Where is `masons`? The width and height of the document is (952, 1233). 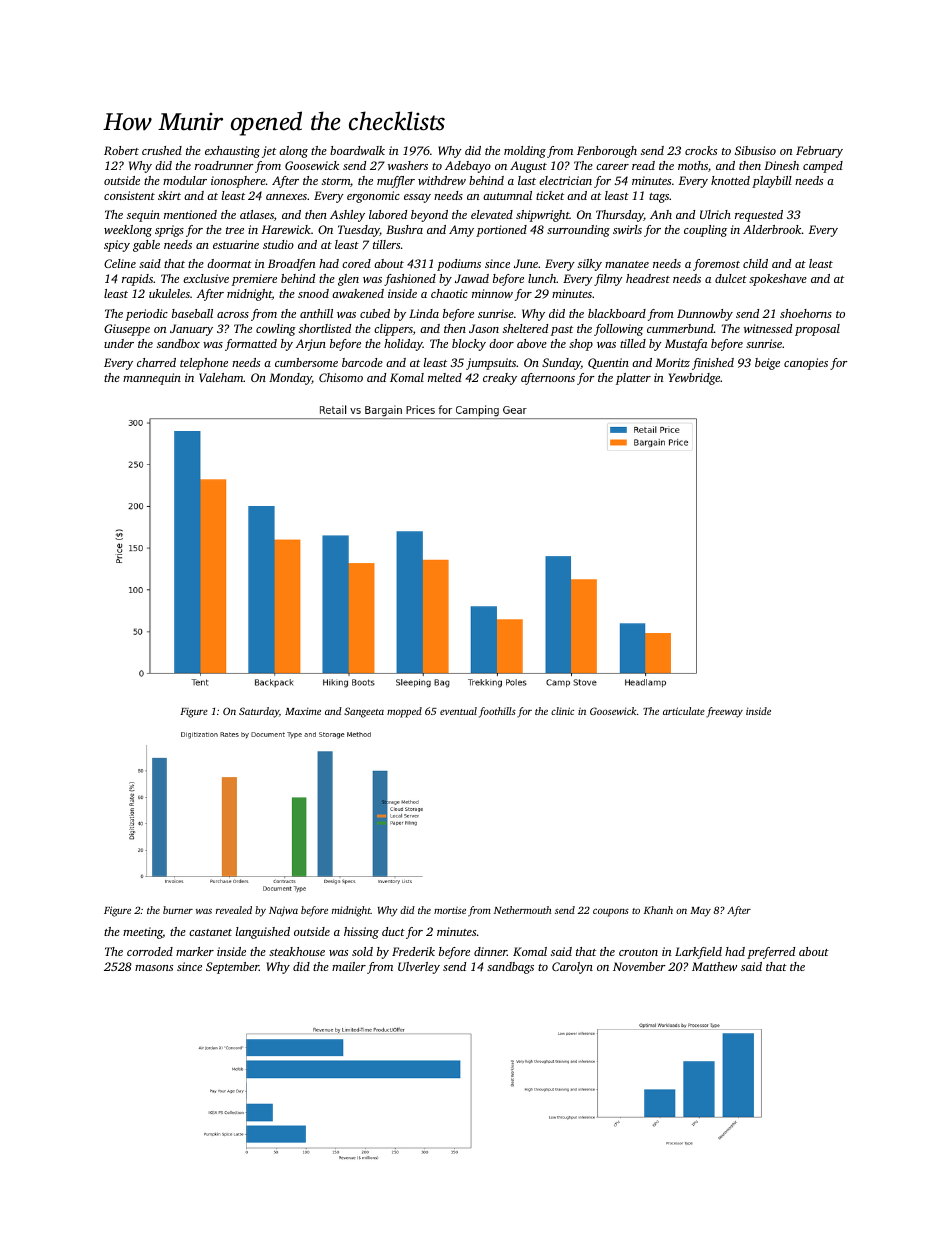
masons is located at coordinates (154, 968).
